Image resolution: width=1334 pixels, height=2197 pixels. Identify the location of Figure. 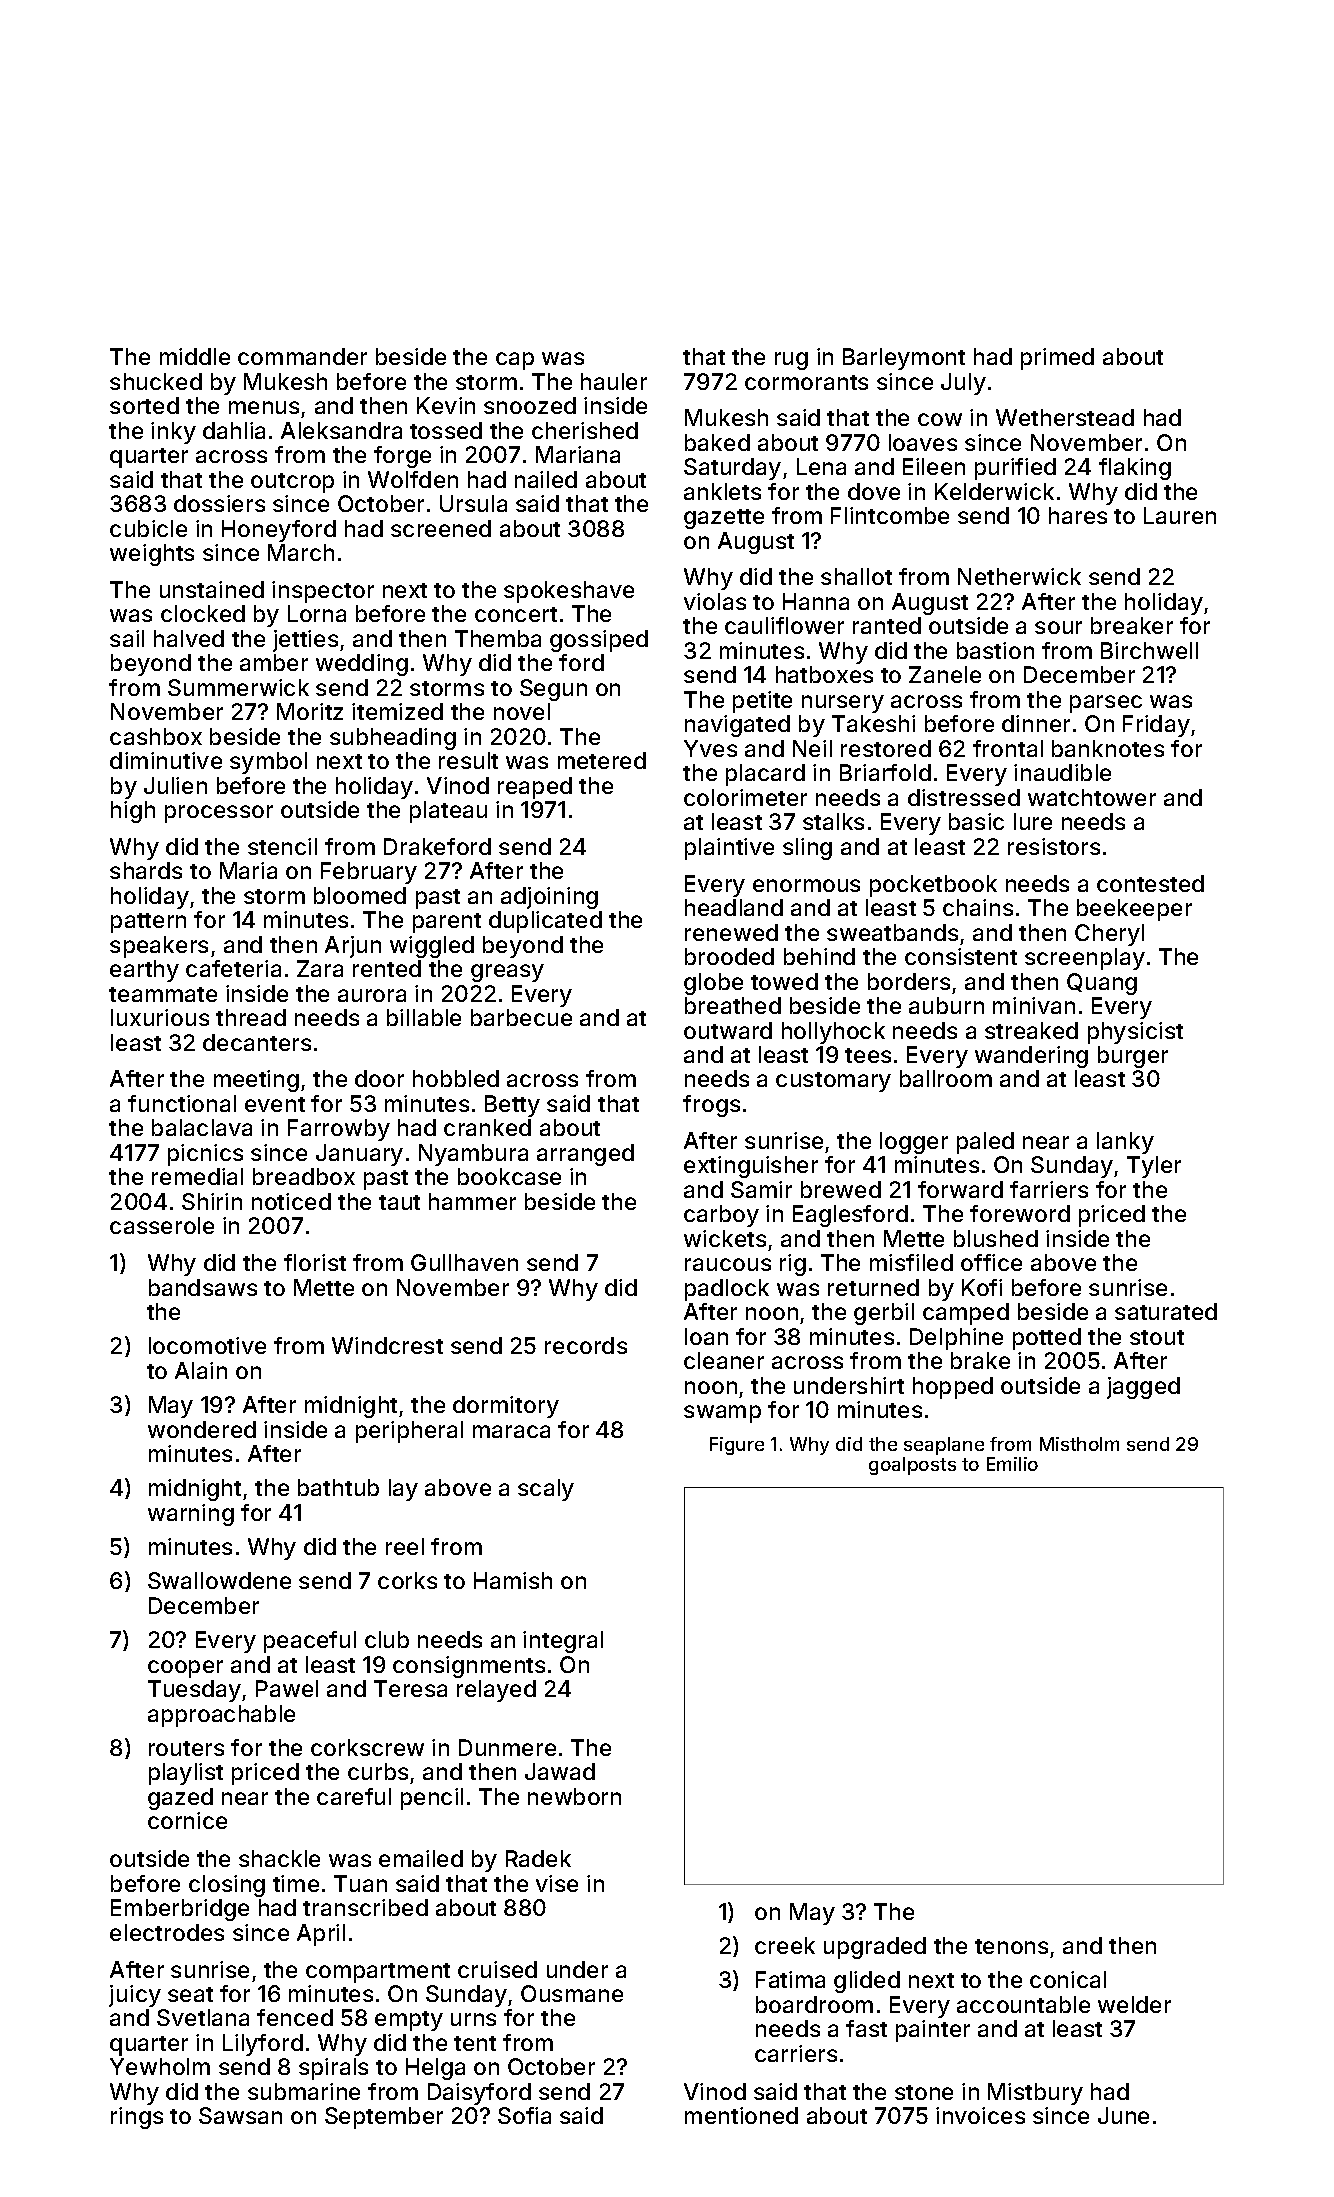
(737, 1446).
